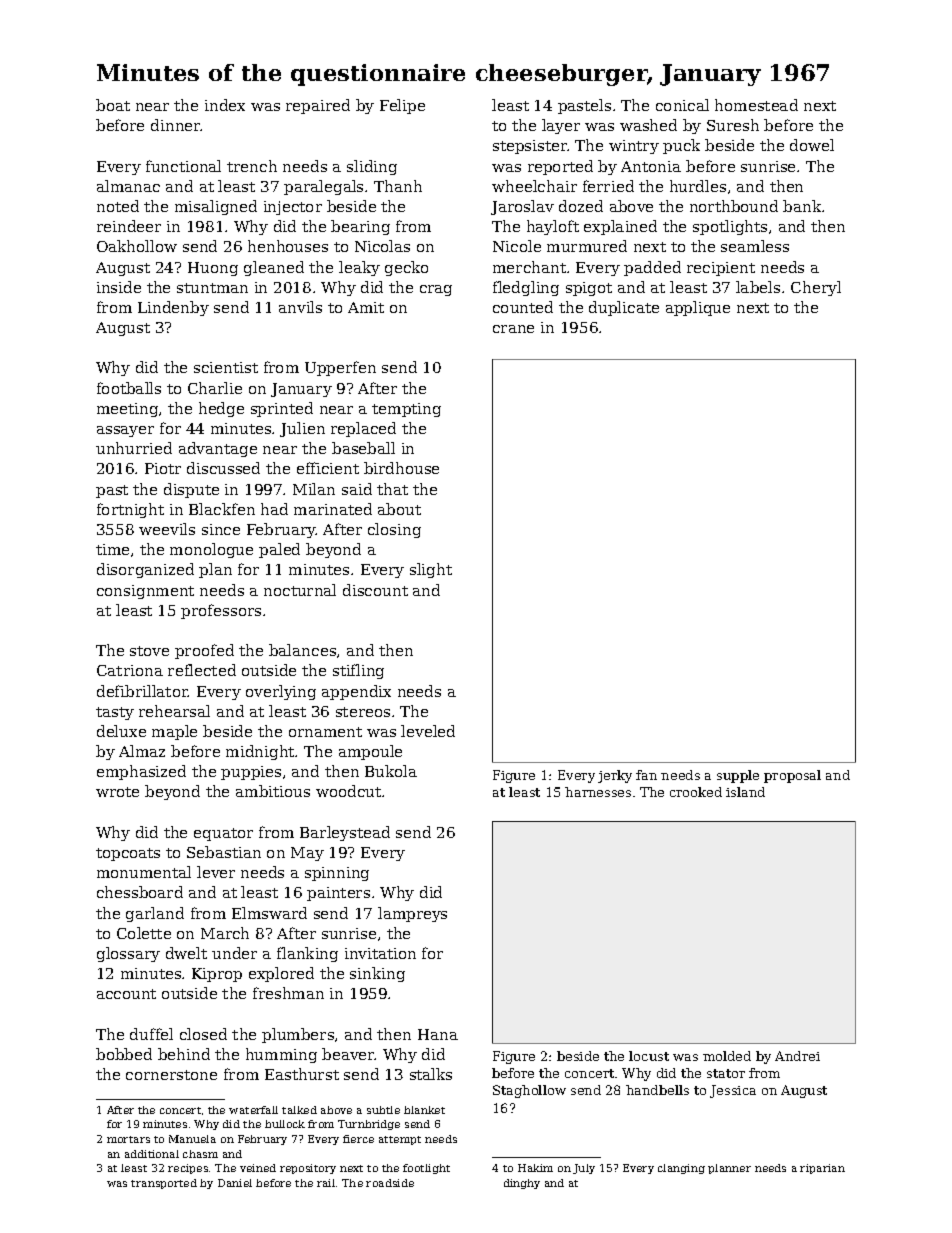  What do you see at coordinates (412, 914) in the image?
I see `lampreys` at bounding box center [412, 914].
